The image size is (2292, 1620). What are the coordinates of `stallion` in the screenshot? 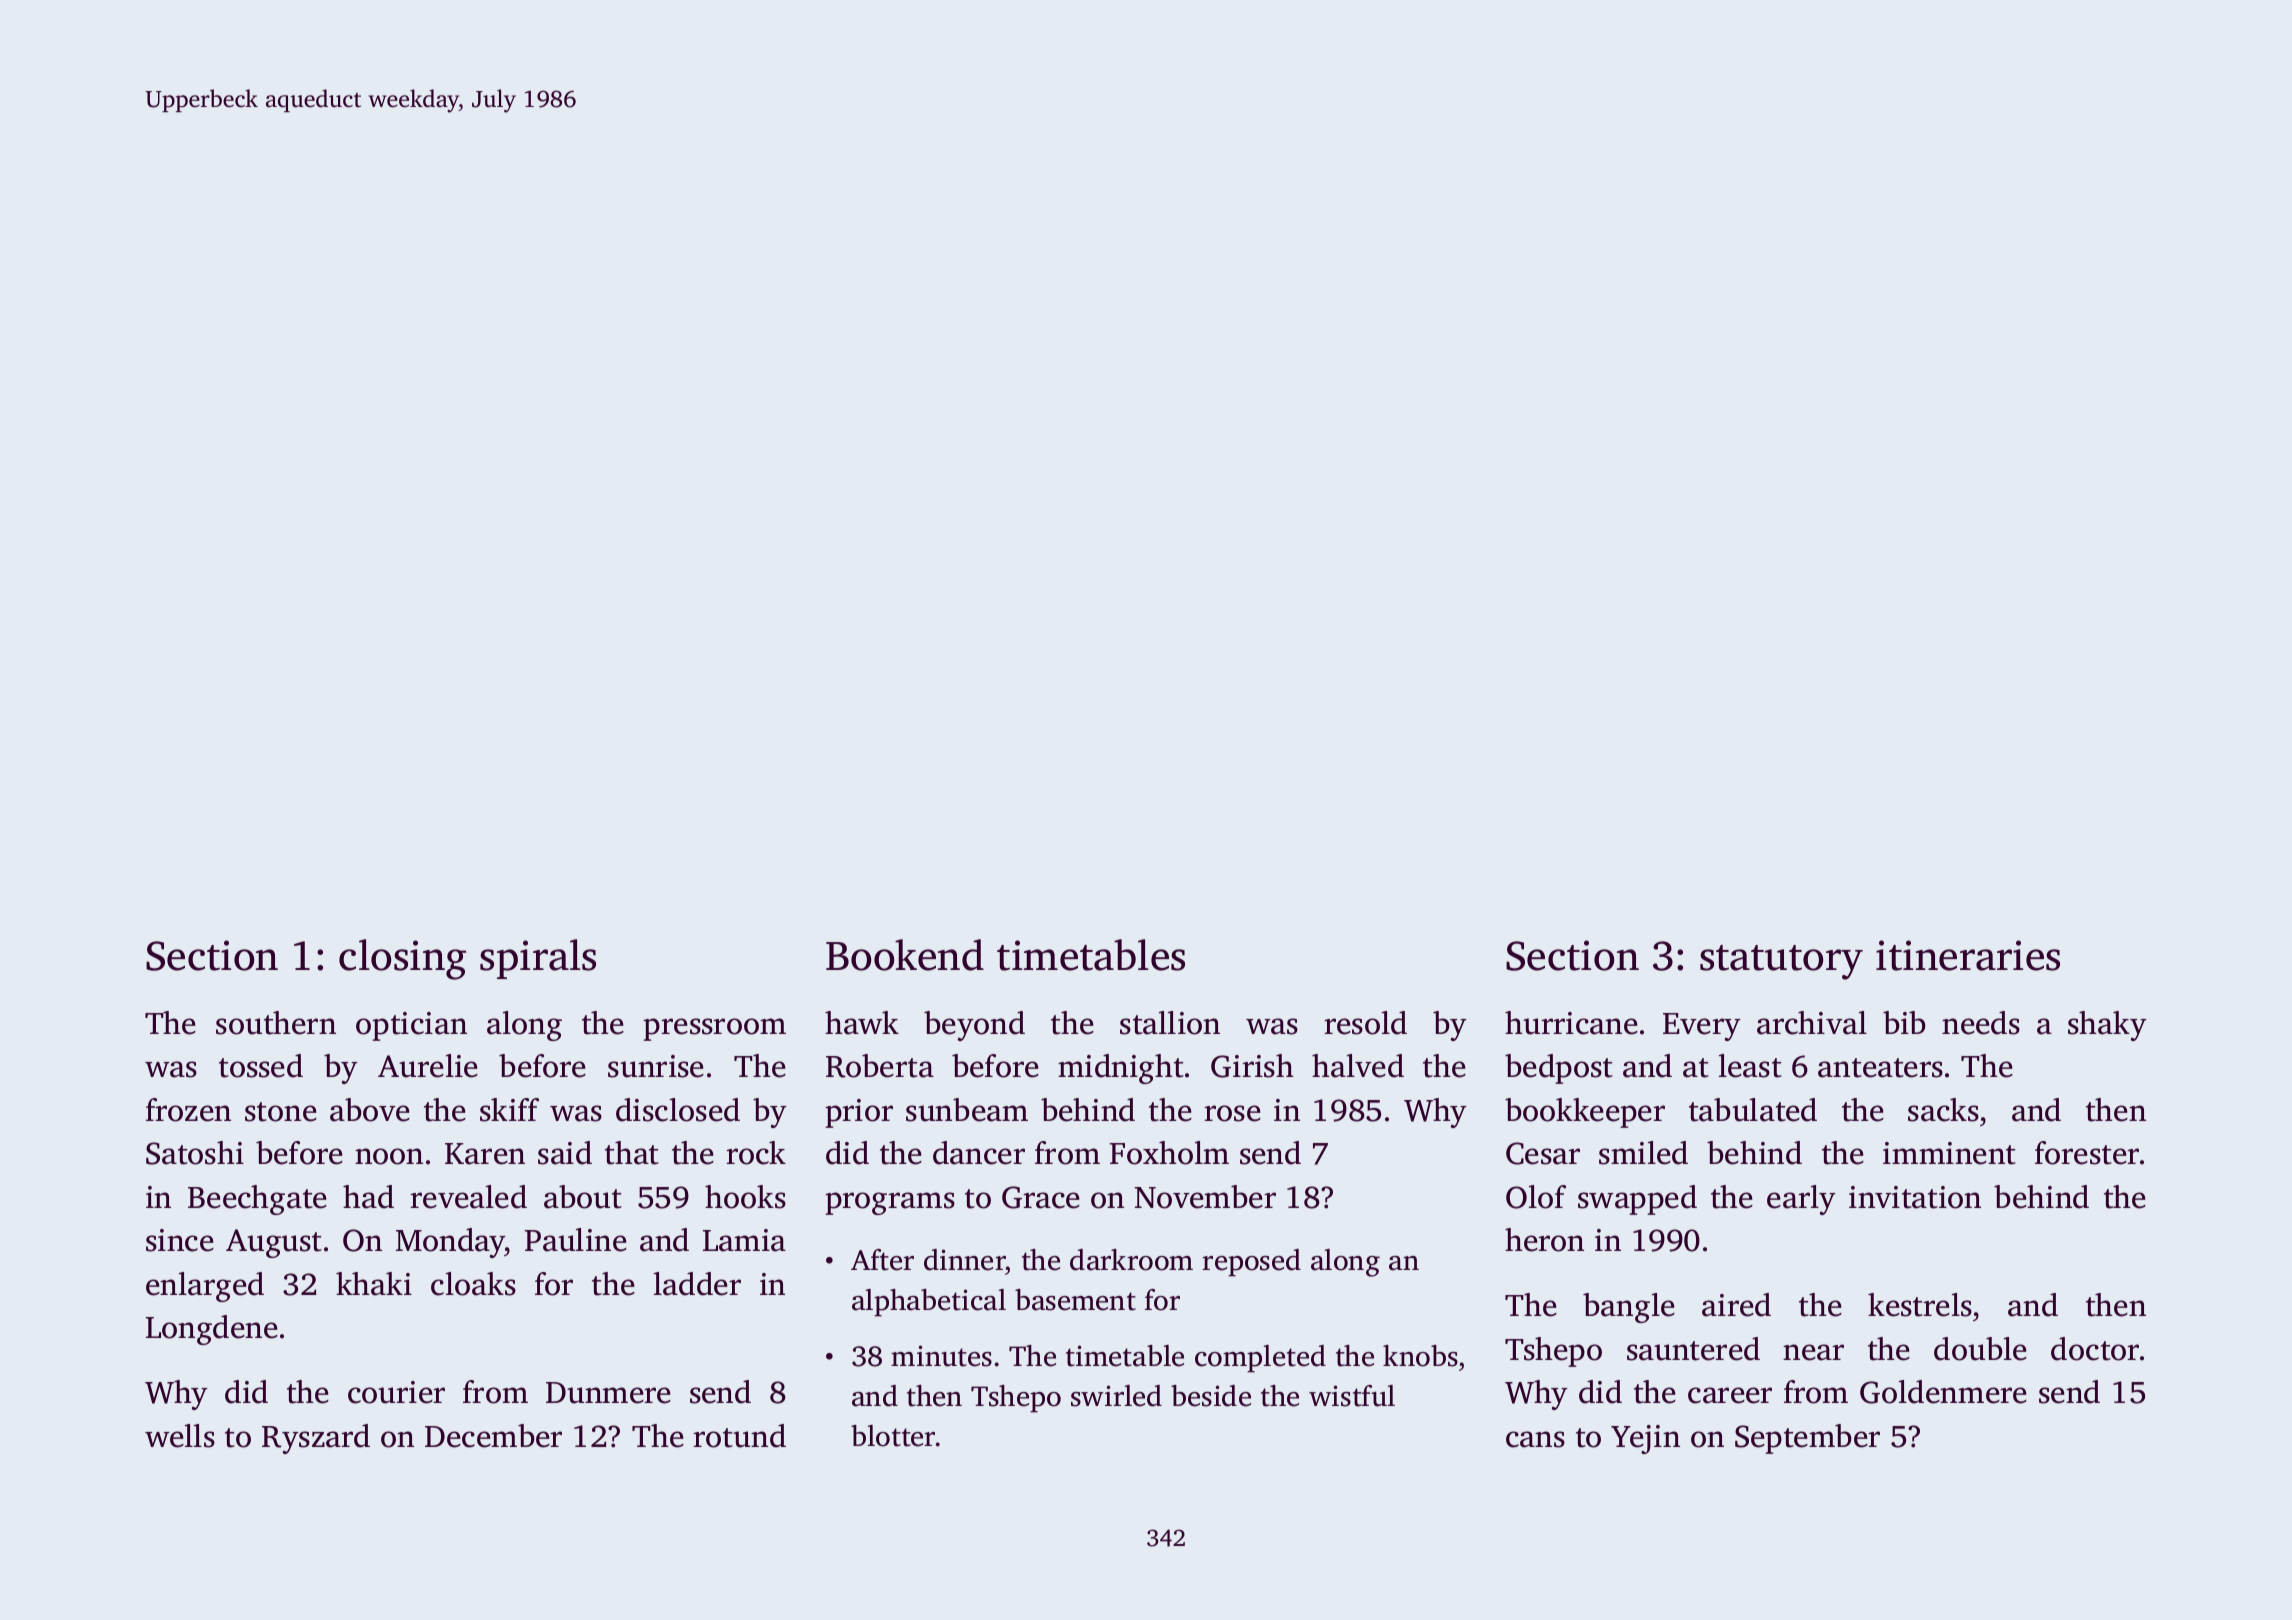 It's located at (1170, 1023).
